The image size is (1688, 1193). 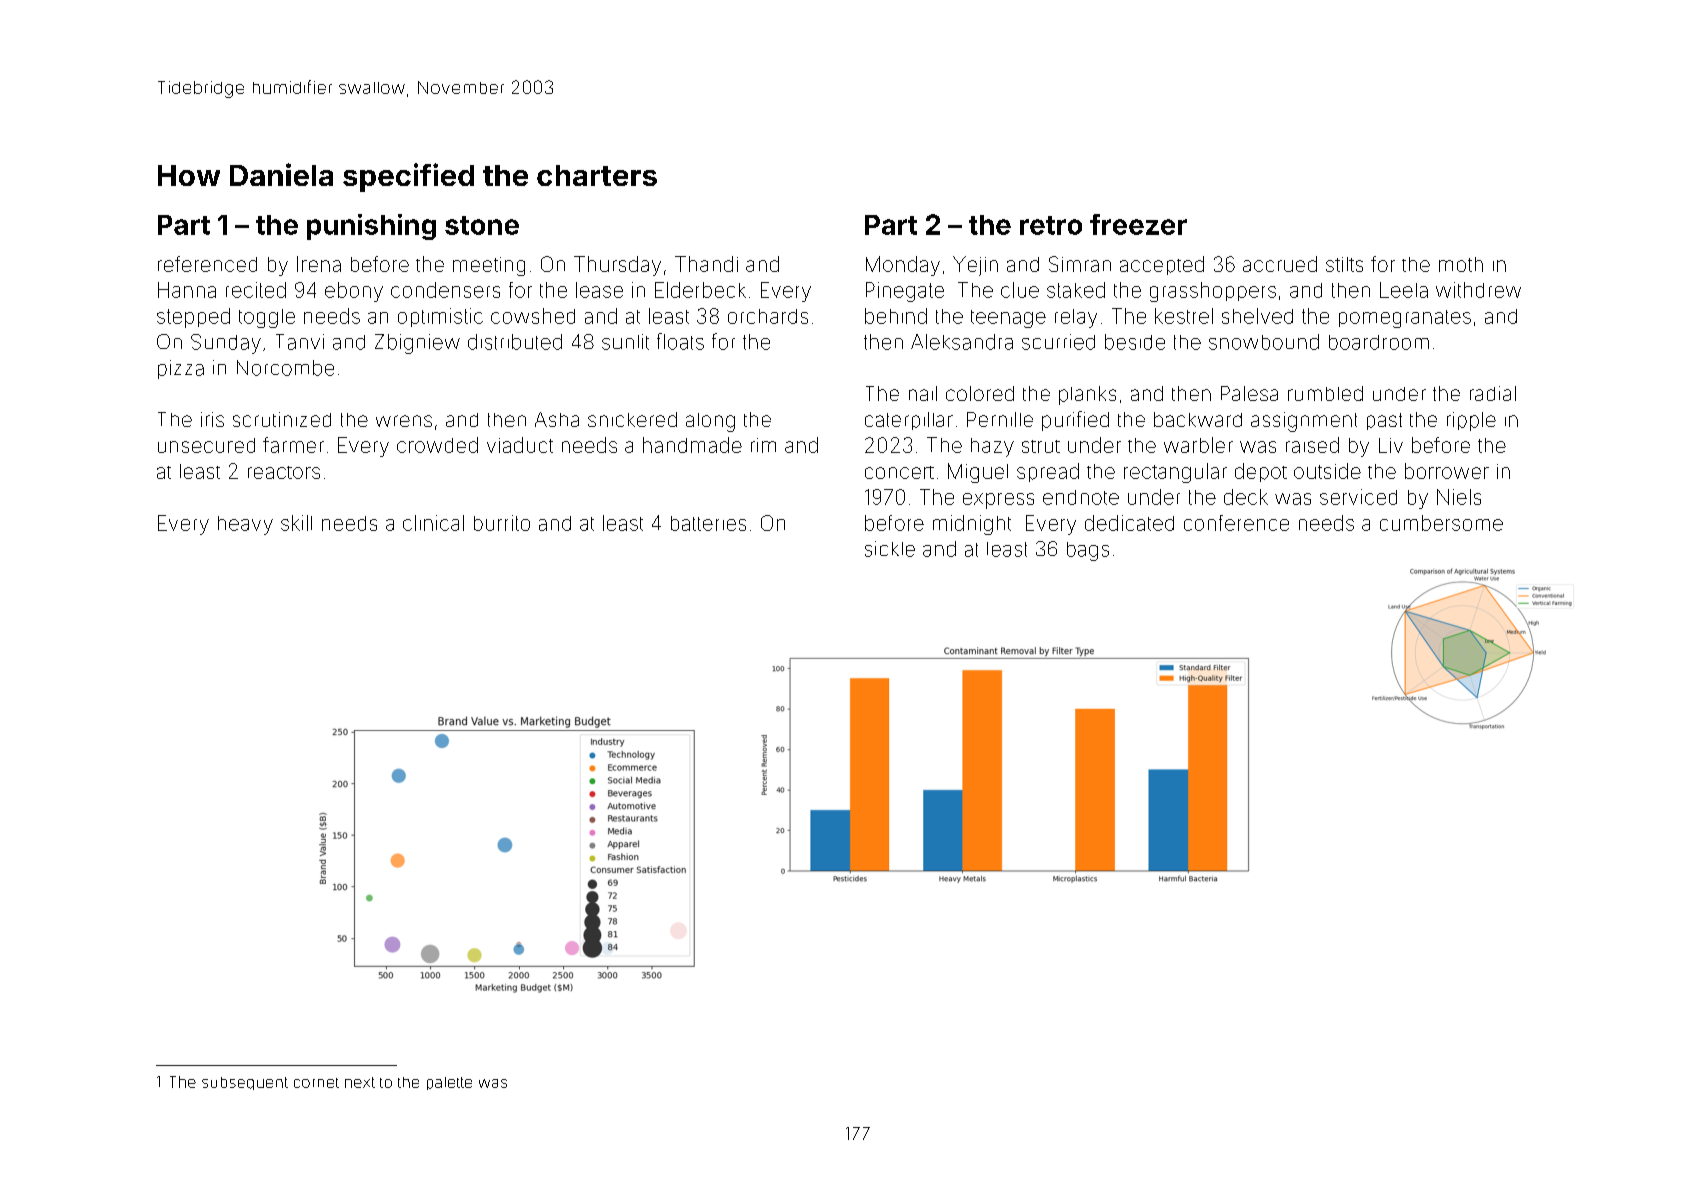 I want to click on cornet, so click(x=316, y=1083).
